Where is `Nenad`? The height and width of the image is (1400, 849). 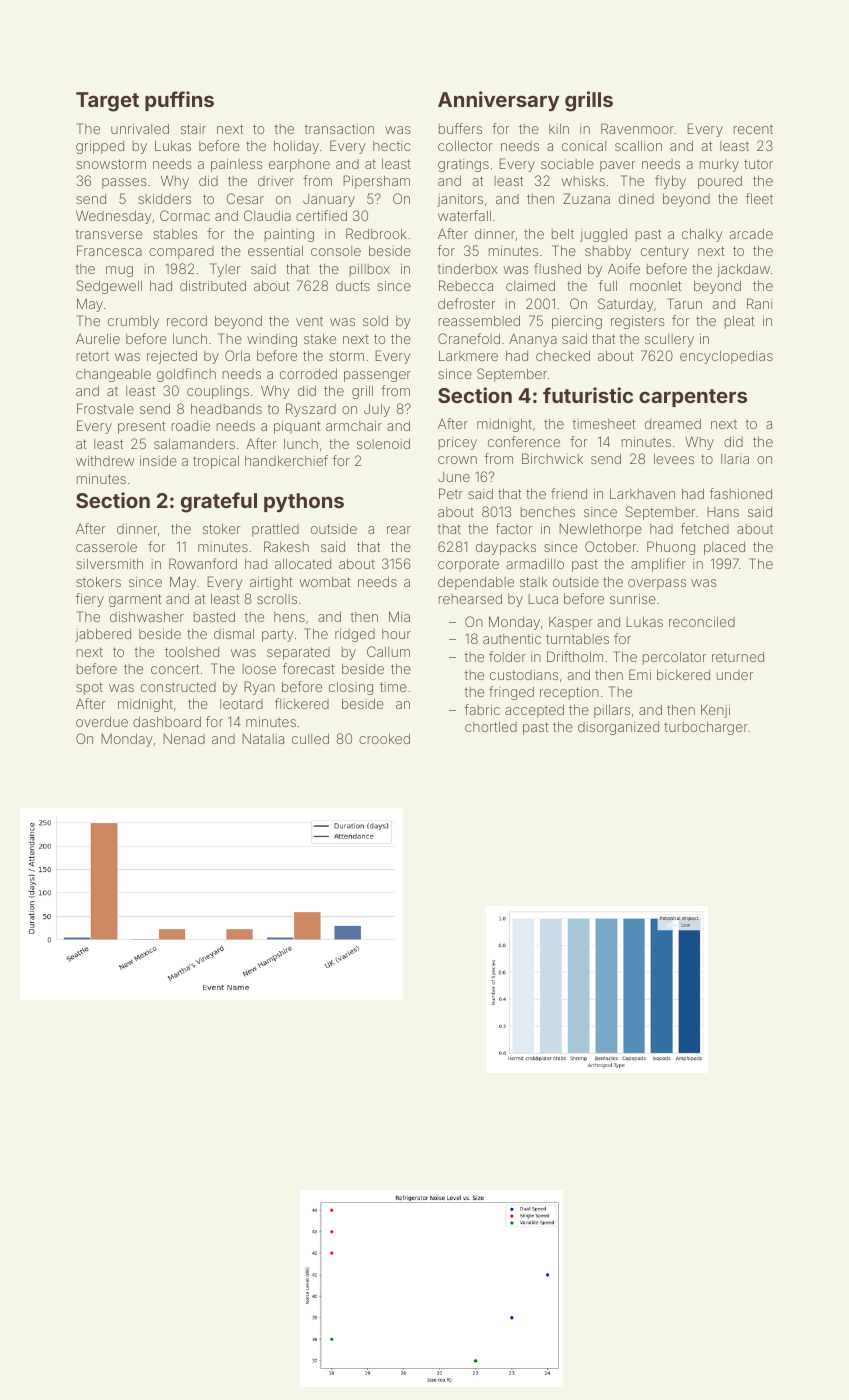
Nenad is located at coordinates (184, 739).
